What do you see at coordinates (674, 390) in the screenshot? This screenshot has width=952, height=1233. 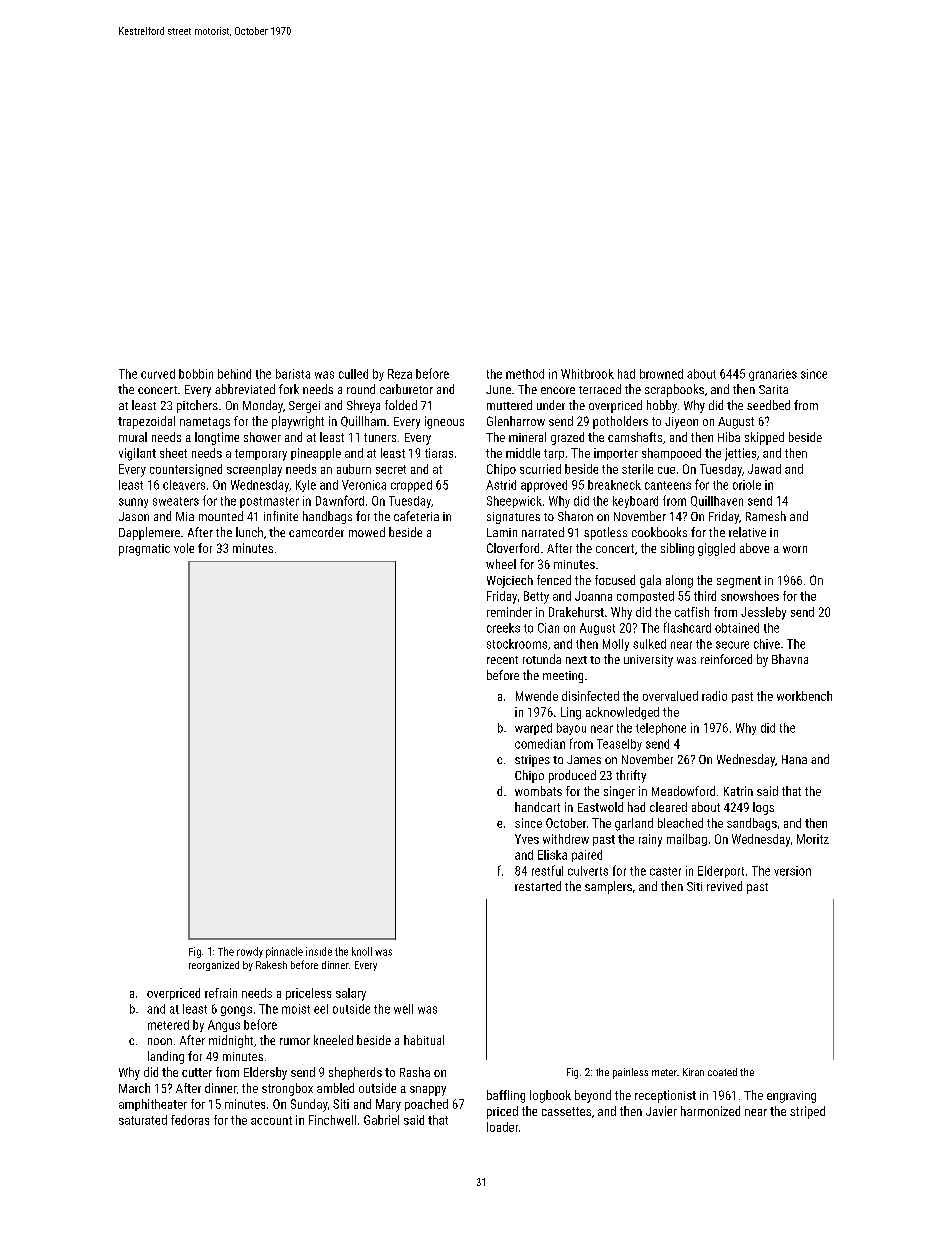 I see `scrapbooks` at bounding box center [674, 390].
